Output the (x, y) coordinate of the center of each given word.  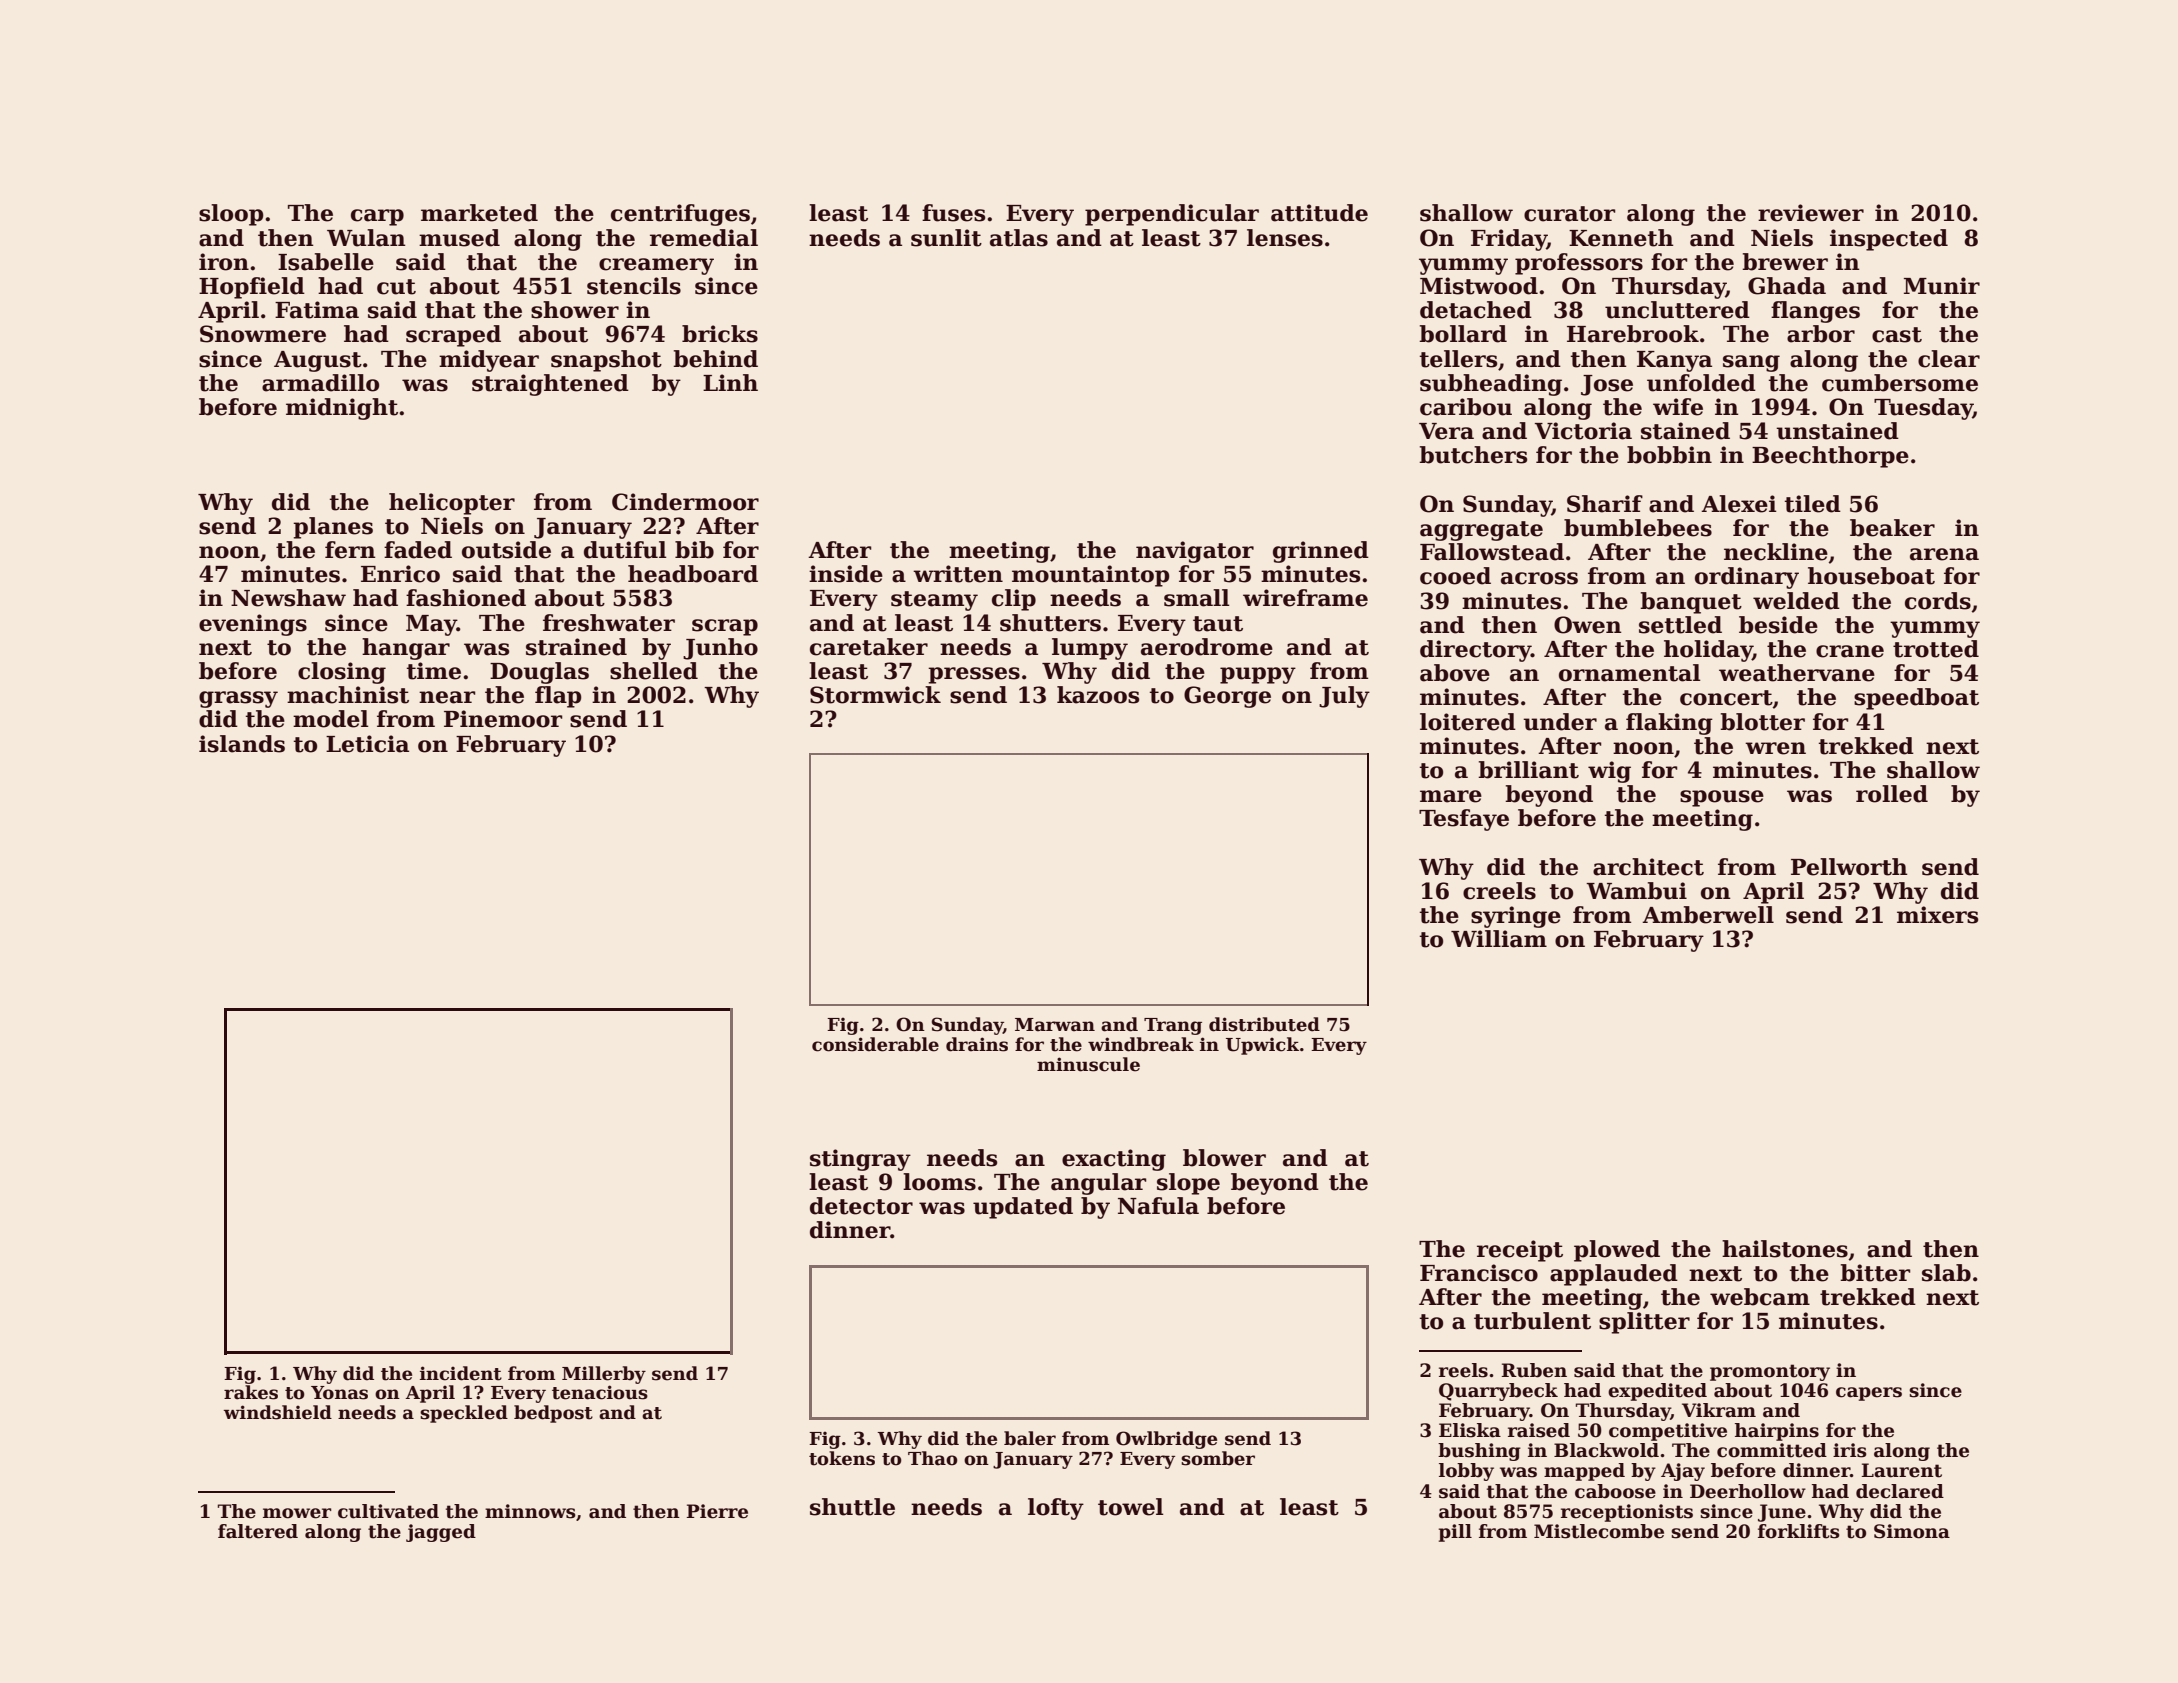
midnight (342, 409)
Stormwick (875, 695)
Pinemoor (503, 719)
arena (1944, 554)
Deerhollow (1748, 1491)
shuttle (852, 1507)
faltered (258, 1531)
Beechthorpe (1830, 457)
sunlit (946, 238)
